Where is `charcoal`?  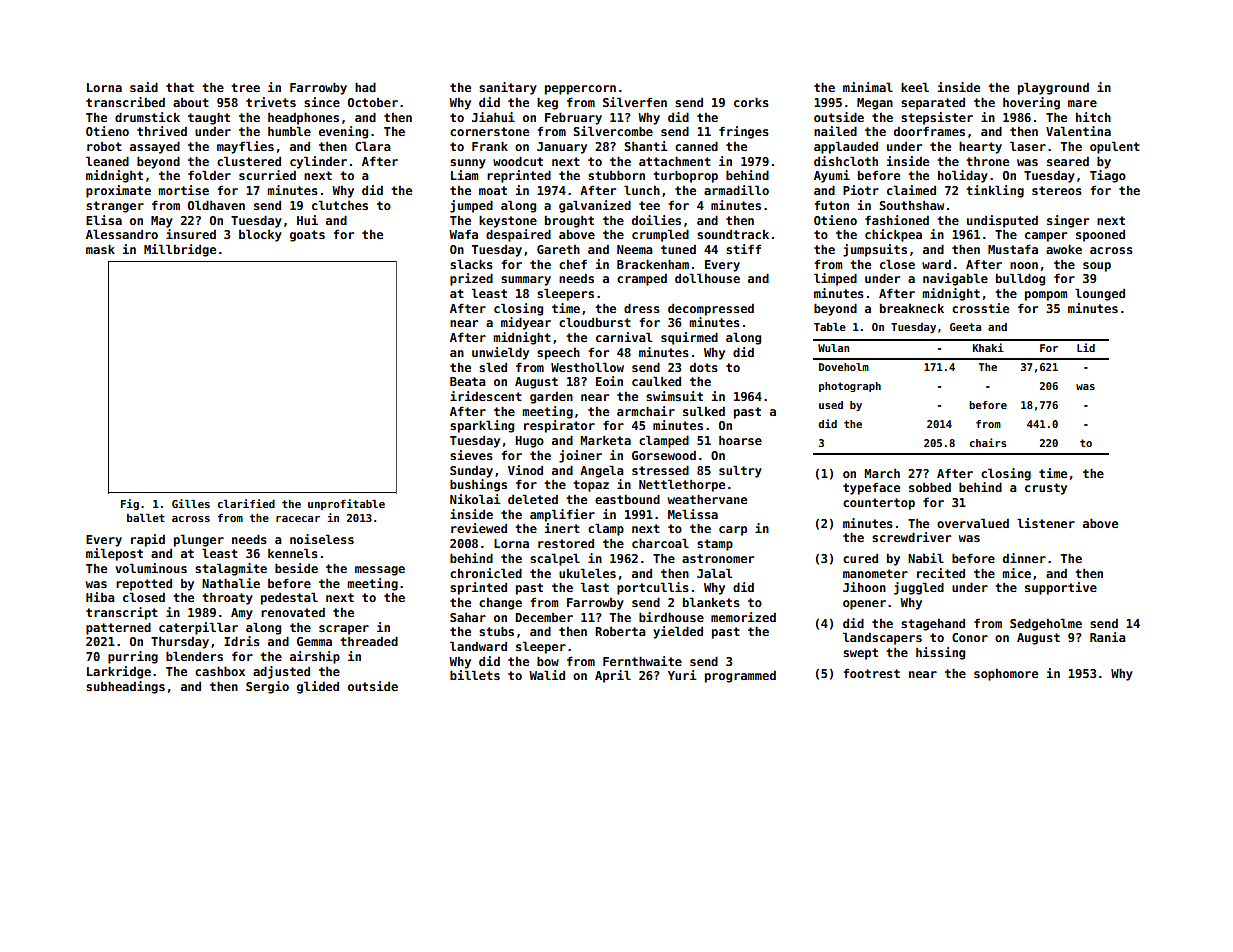 charcoal is located at coordinates (660, 543).
